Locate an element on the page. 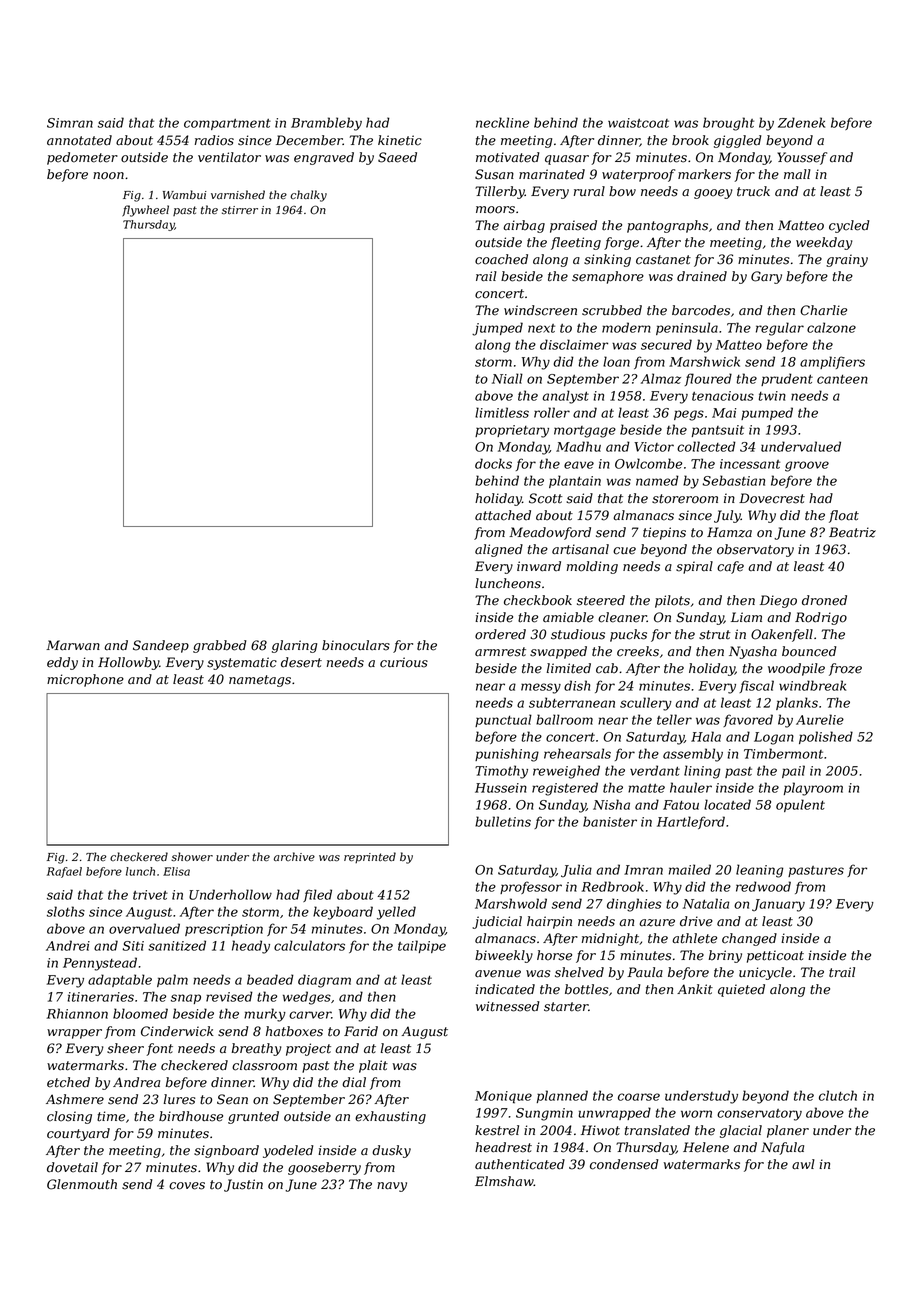  Niall is located at coordinates (507, 378).
